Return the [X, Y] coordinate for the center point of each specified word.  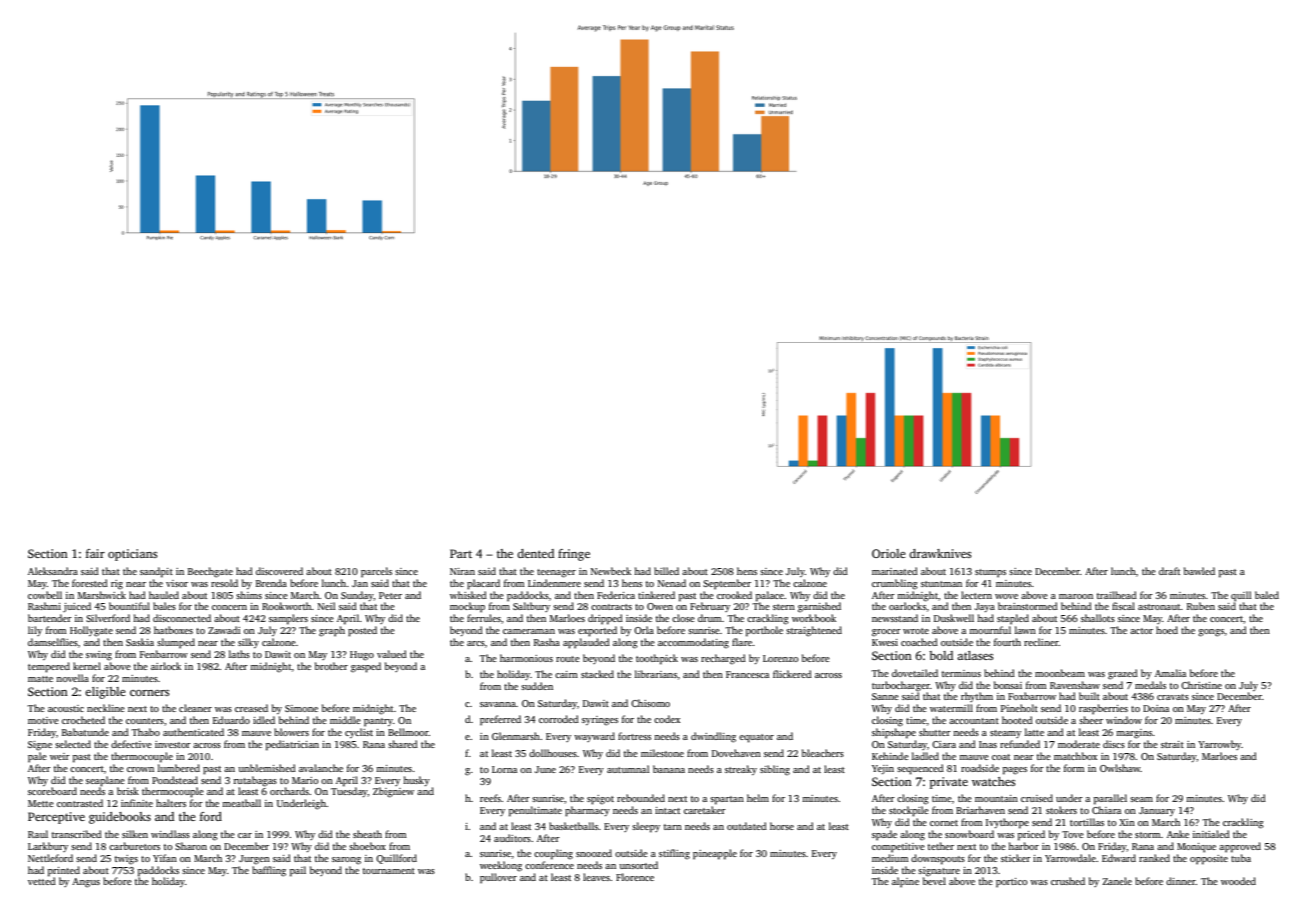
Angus [86, 883]
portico [1012, 882]
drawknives [940, 553]
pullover [498, 878]
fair [95, 553]
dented [535, 553]
